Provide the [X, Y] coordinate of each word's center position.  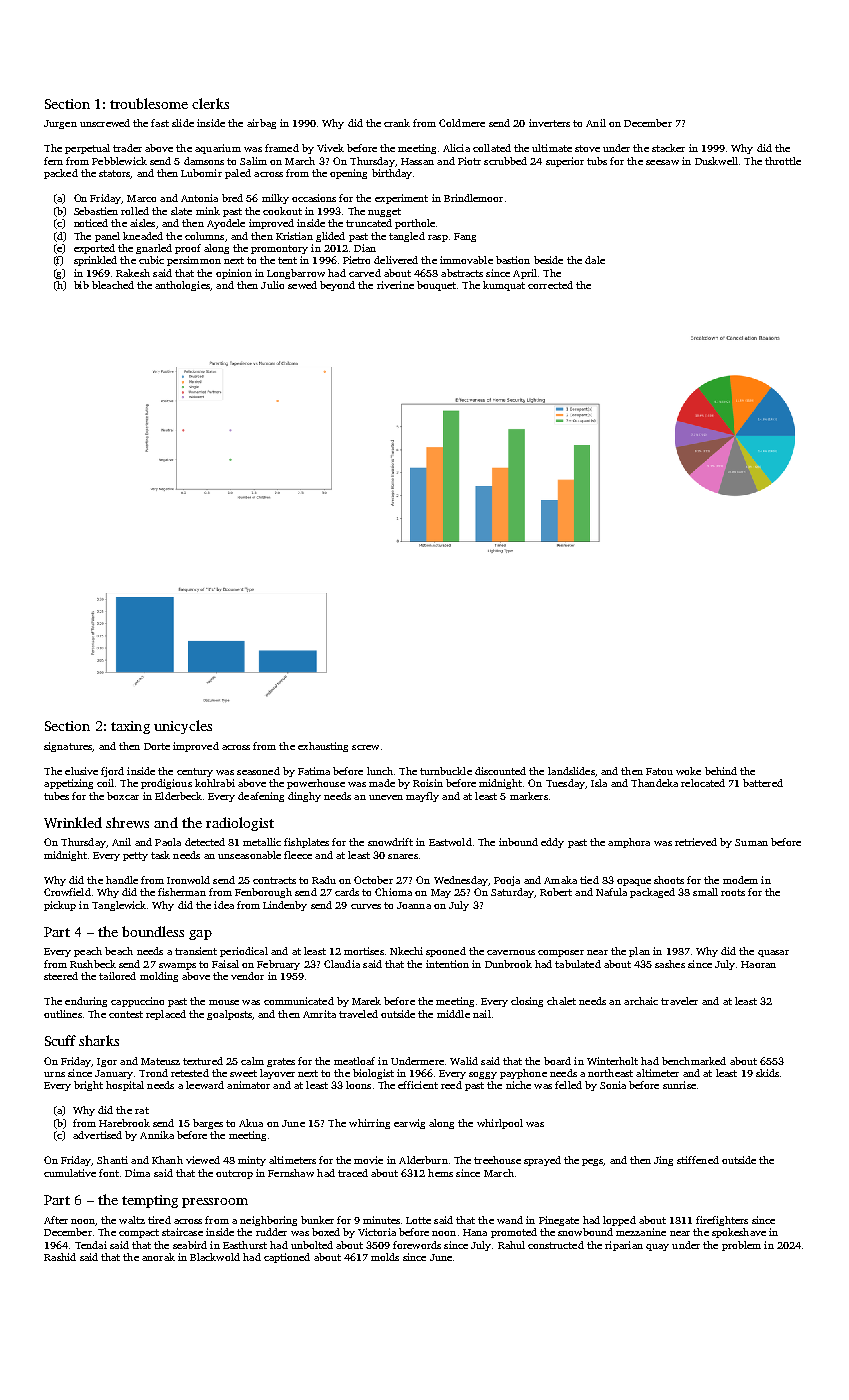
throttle [783, 161]
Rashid [60, 1257]
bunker [317, 1220]
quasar [773, 953]
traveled [358, 1014]
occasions [314, 198]
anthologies [182, 286]
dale [595, 260]
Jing [663, 1161]
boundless [153, 931]
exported [94, 249]
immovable [466, 260]
